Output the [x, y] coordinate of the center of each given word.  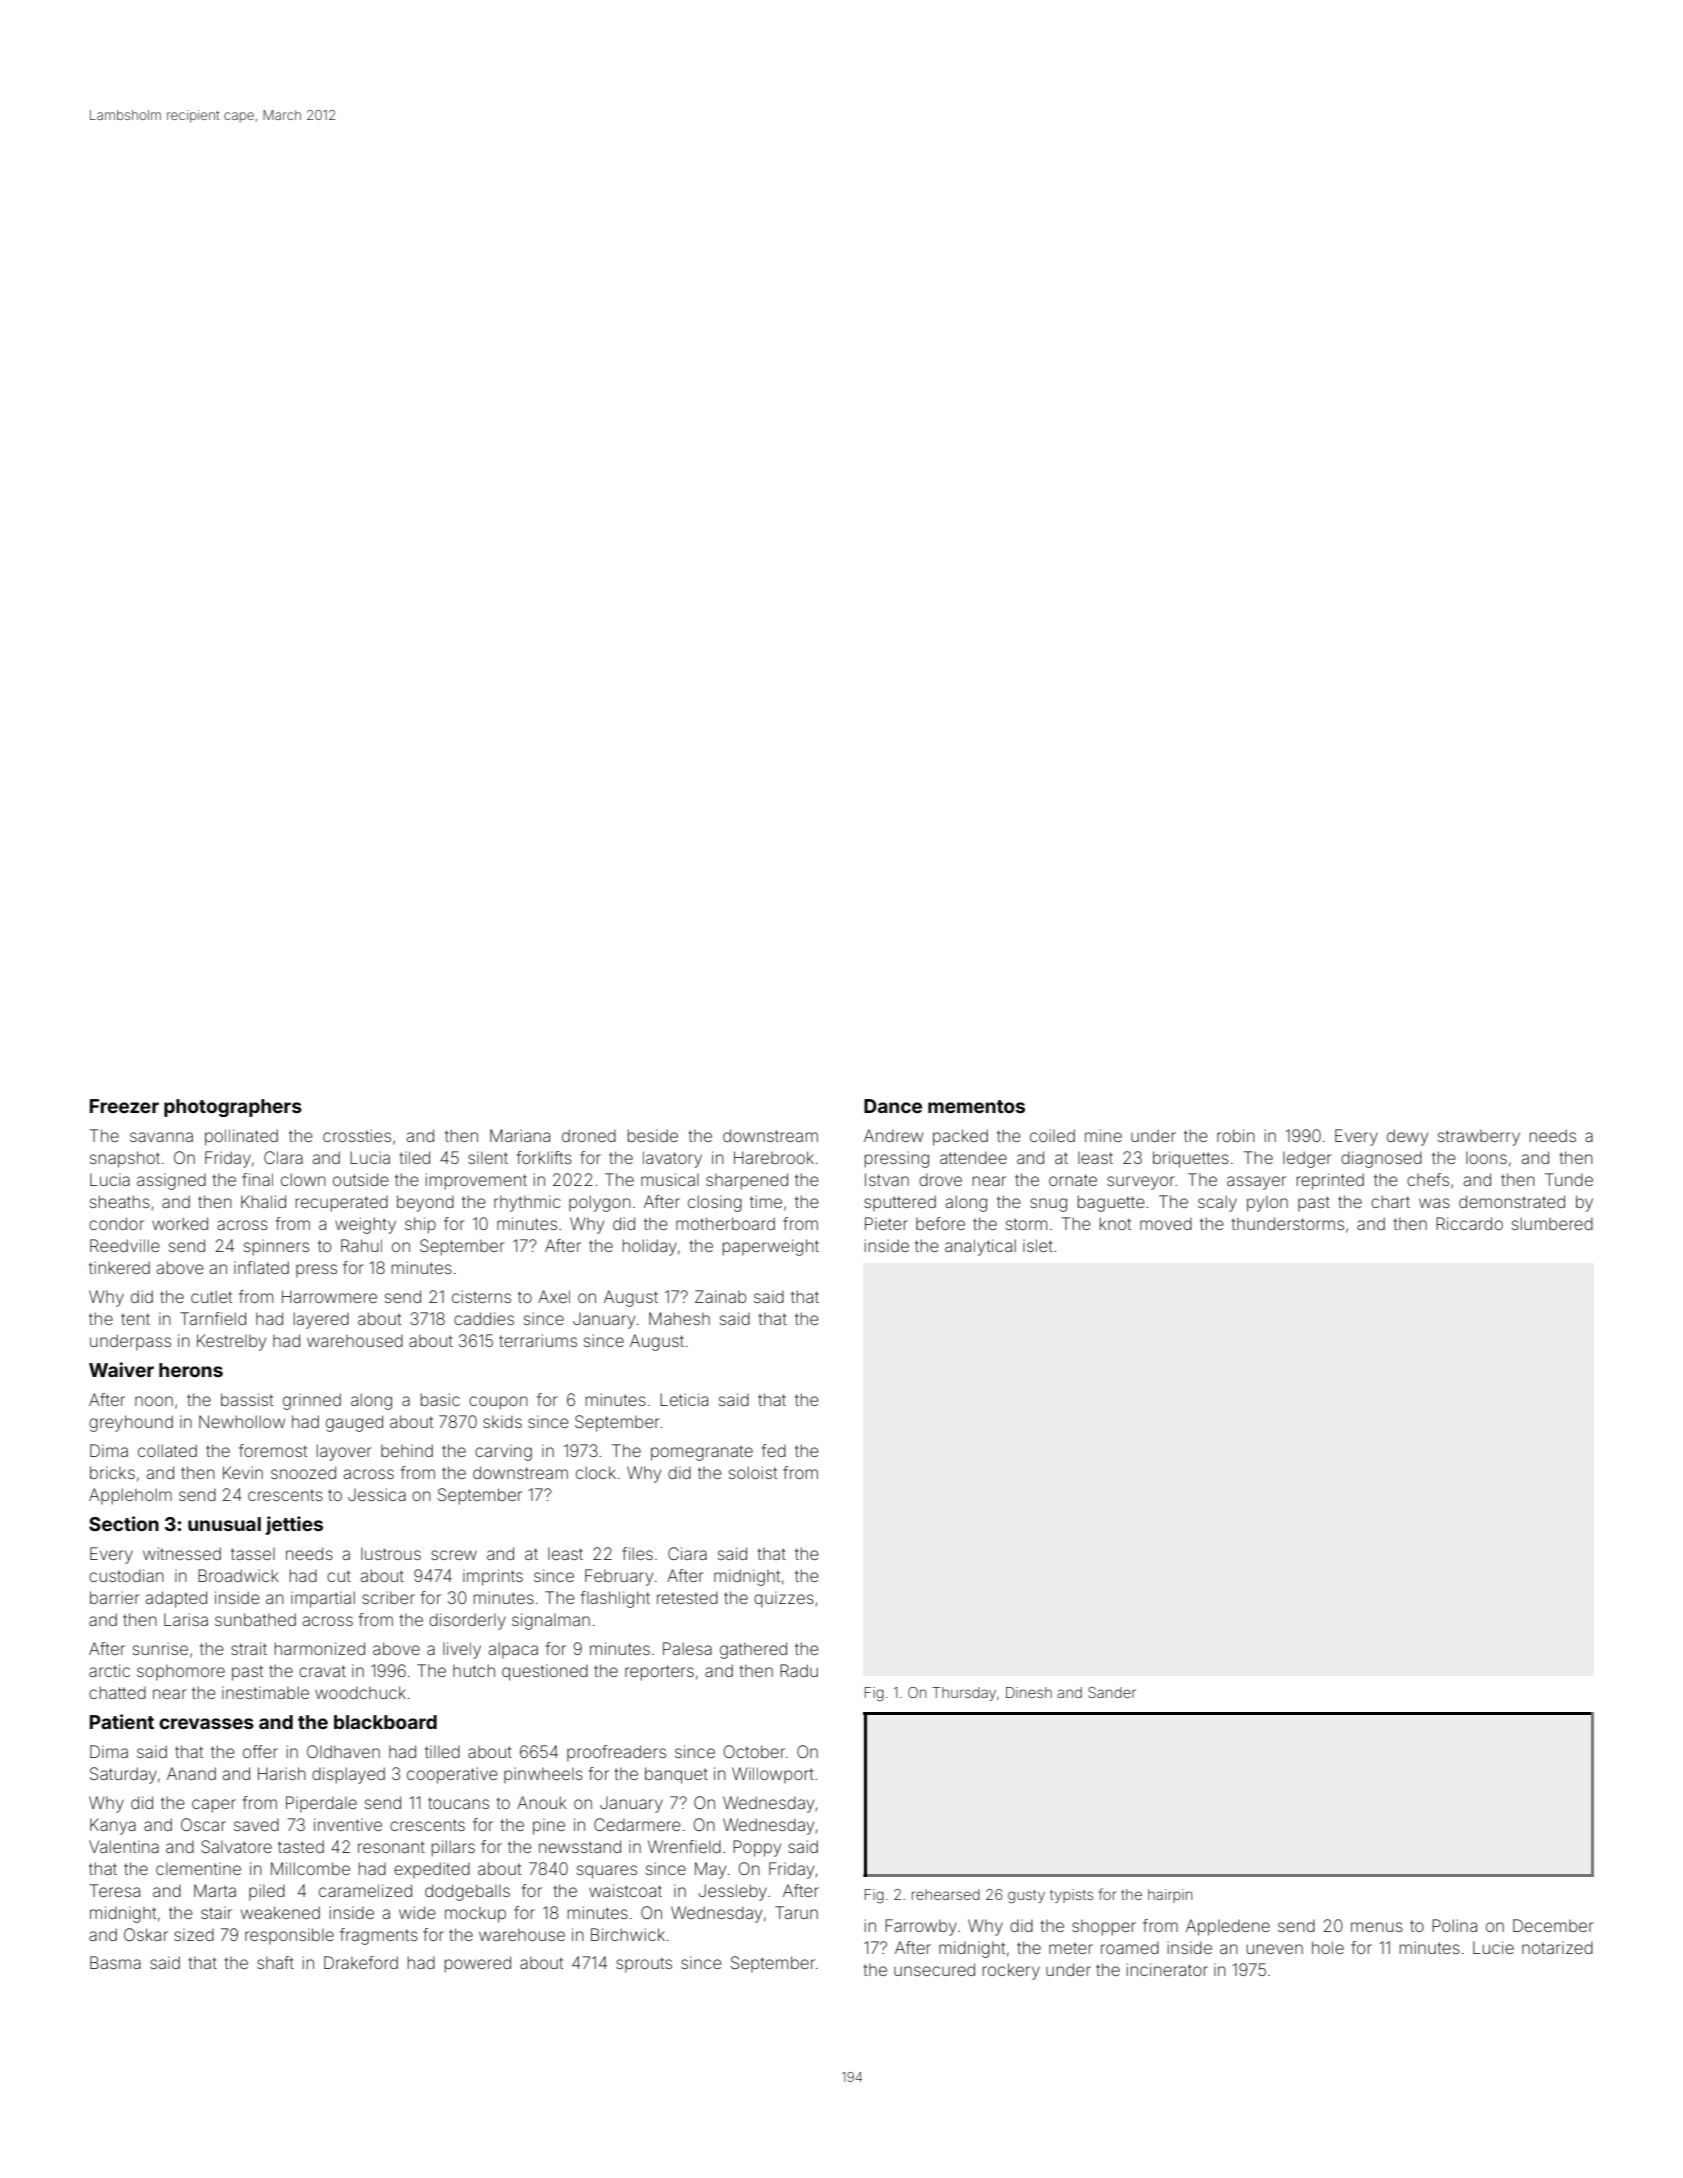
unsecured [934, 1969]
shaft [275, 1962]
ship [420, 1225]
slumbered [1552, 1223]
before [940, 1223]
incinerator [1167, 1969]
